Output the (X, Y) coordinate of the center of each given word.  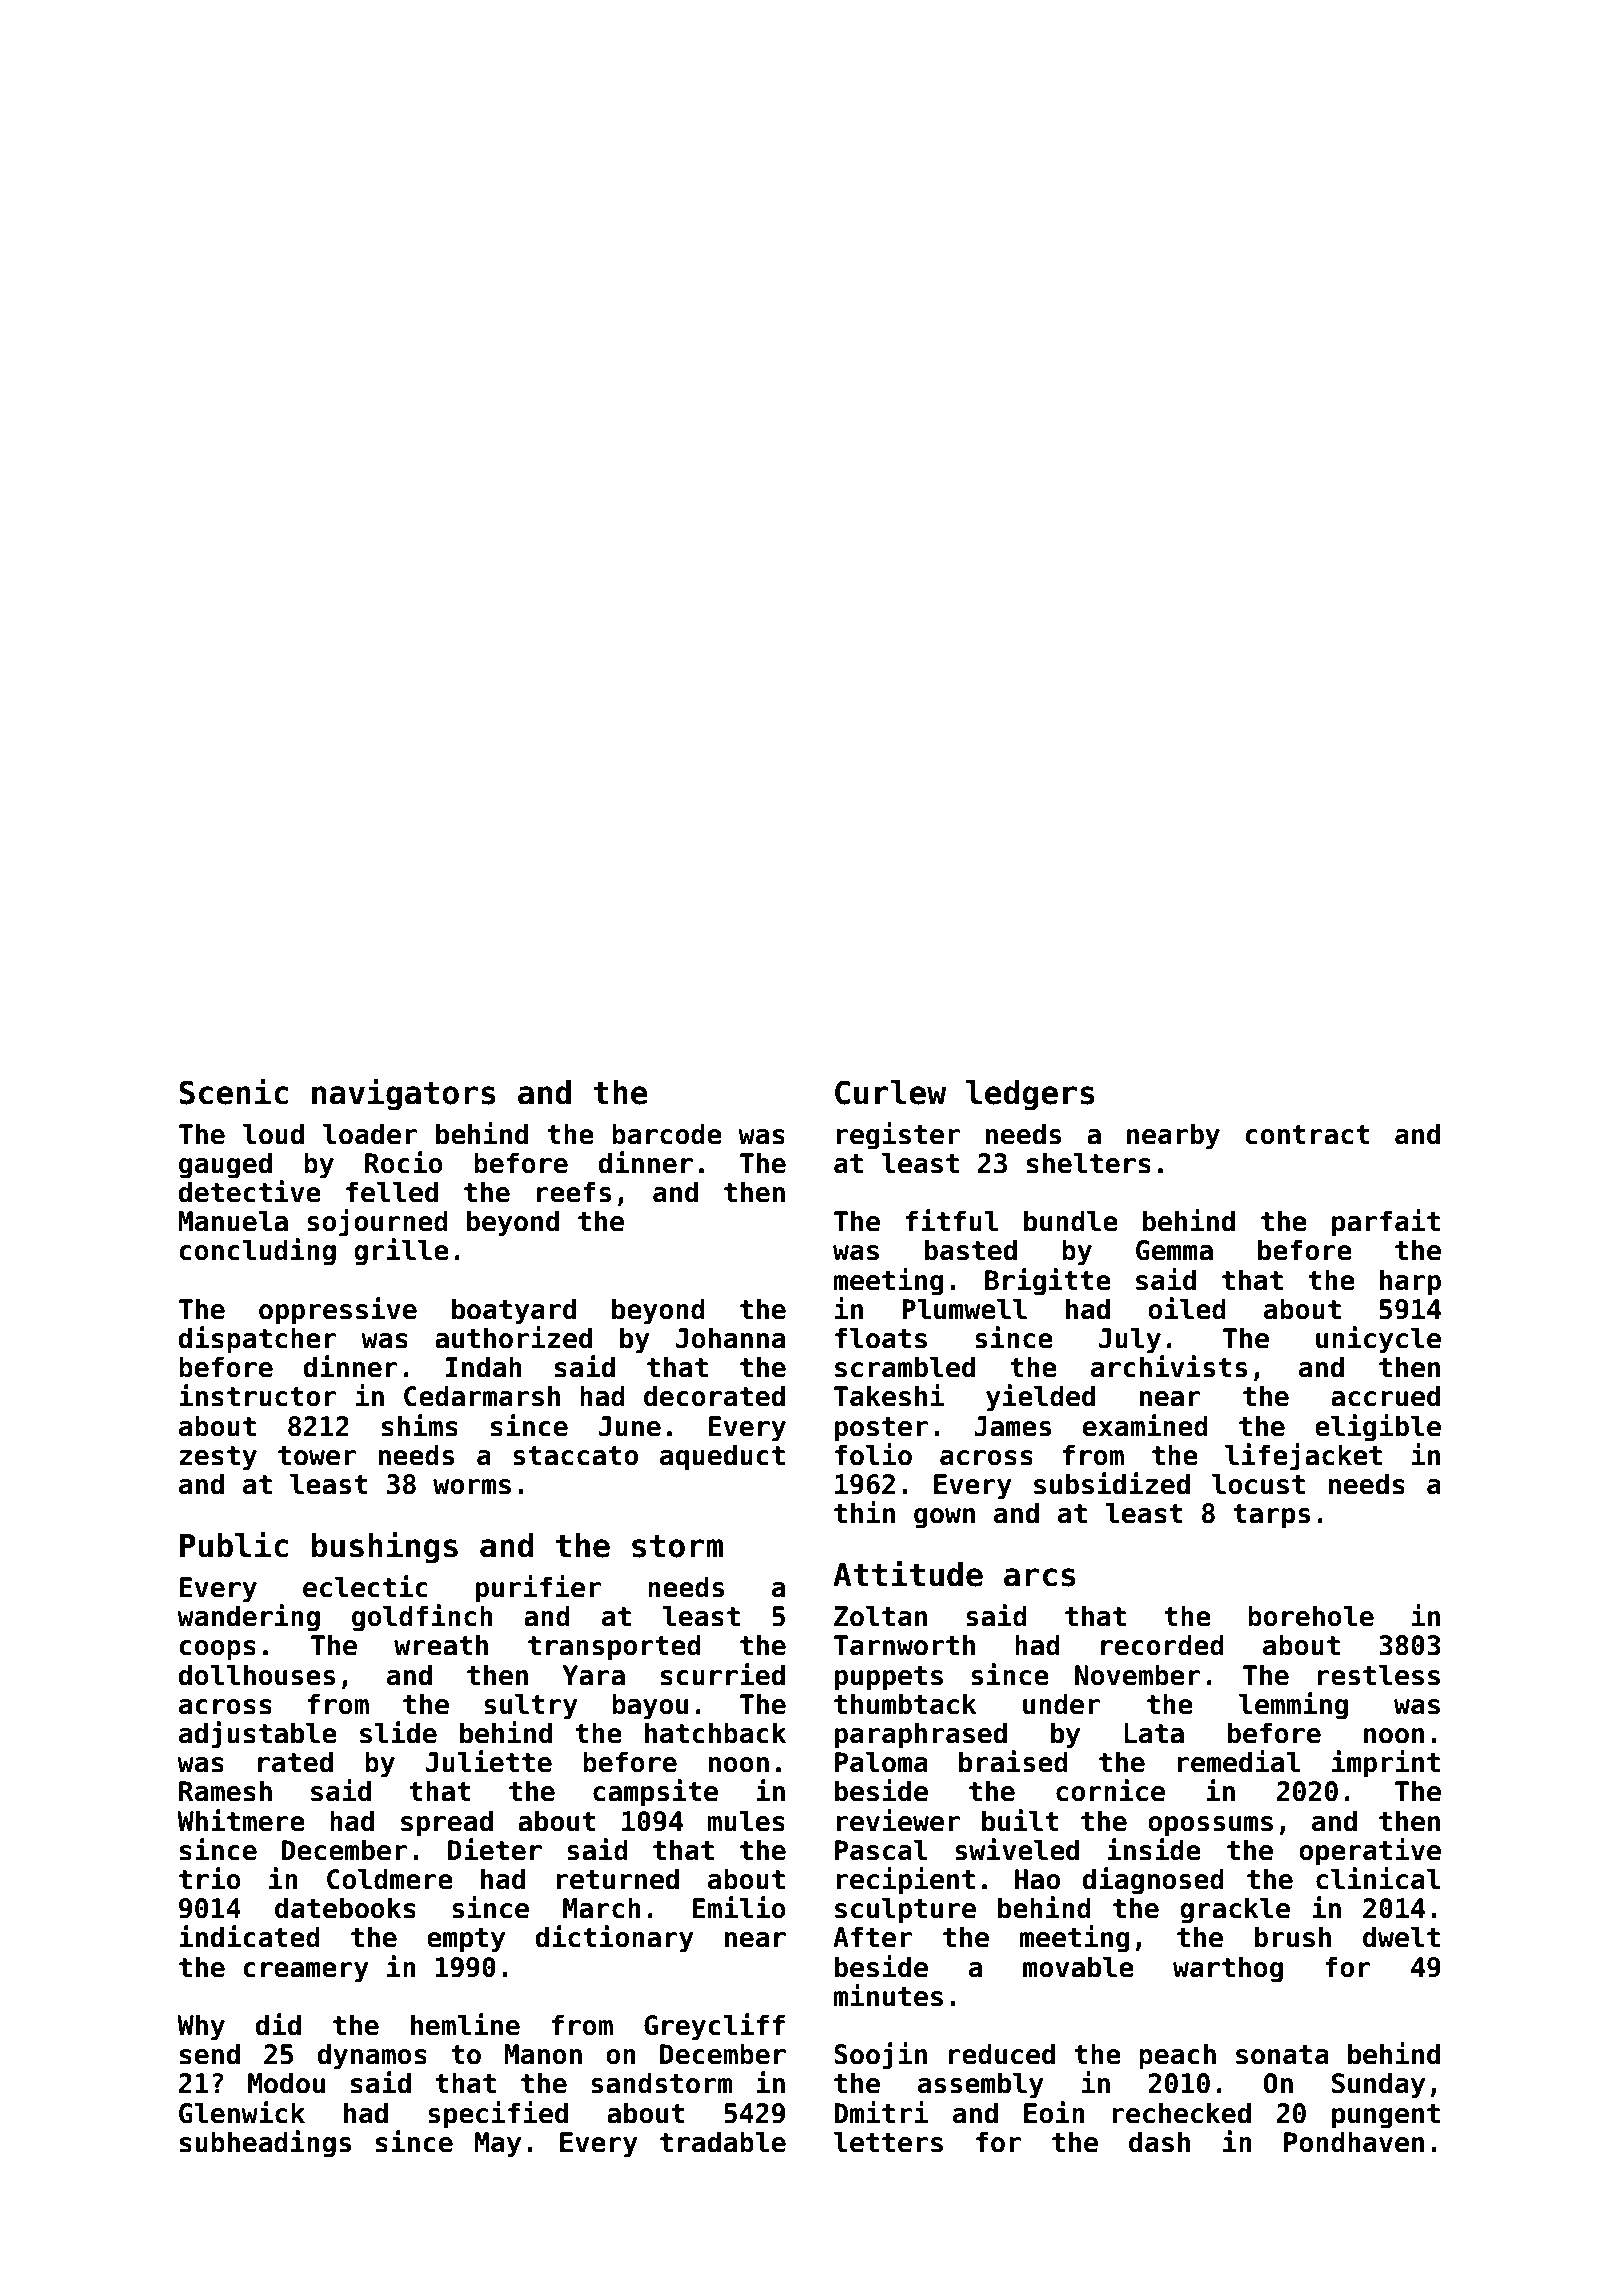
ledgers (1030, 1095)
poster (881, 1429)
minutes (888, 1995)
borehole (1311, 1616)
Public (234, 1544)
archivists (1169, 1366)
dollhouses (257, 1675)
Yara (594, 1675)
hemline (465, 2024)
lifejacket (1303, 1457)
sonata (1282, 2055)
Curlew (890, 1092)
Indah (484, 1367)
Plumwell (964, 1309)
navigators (404, 1094)
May (498, 2145)
